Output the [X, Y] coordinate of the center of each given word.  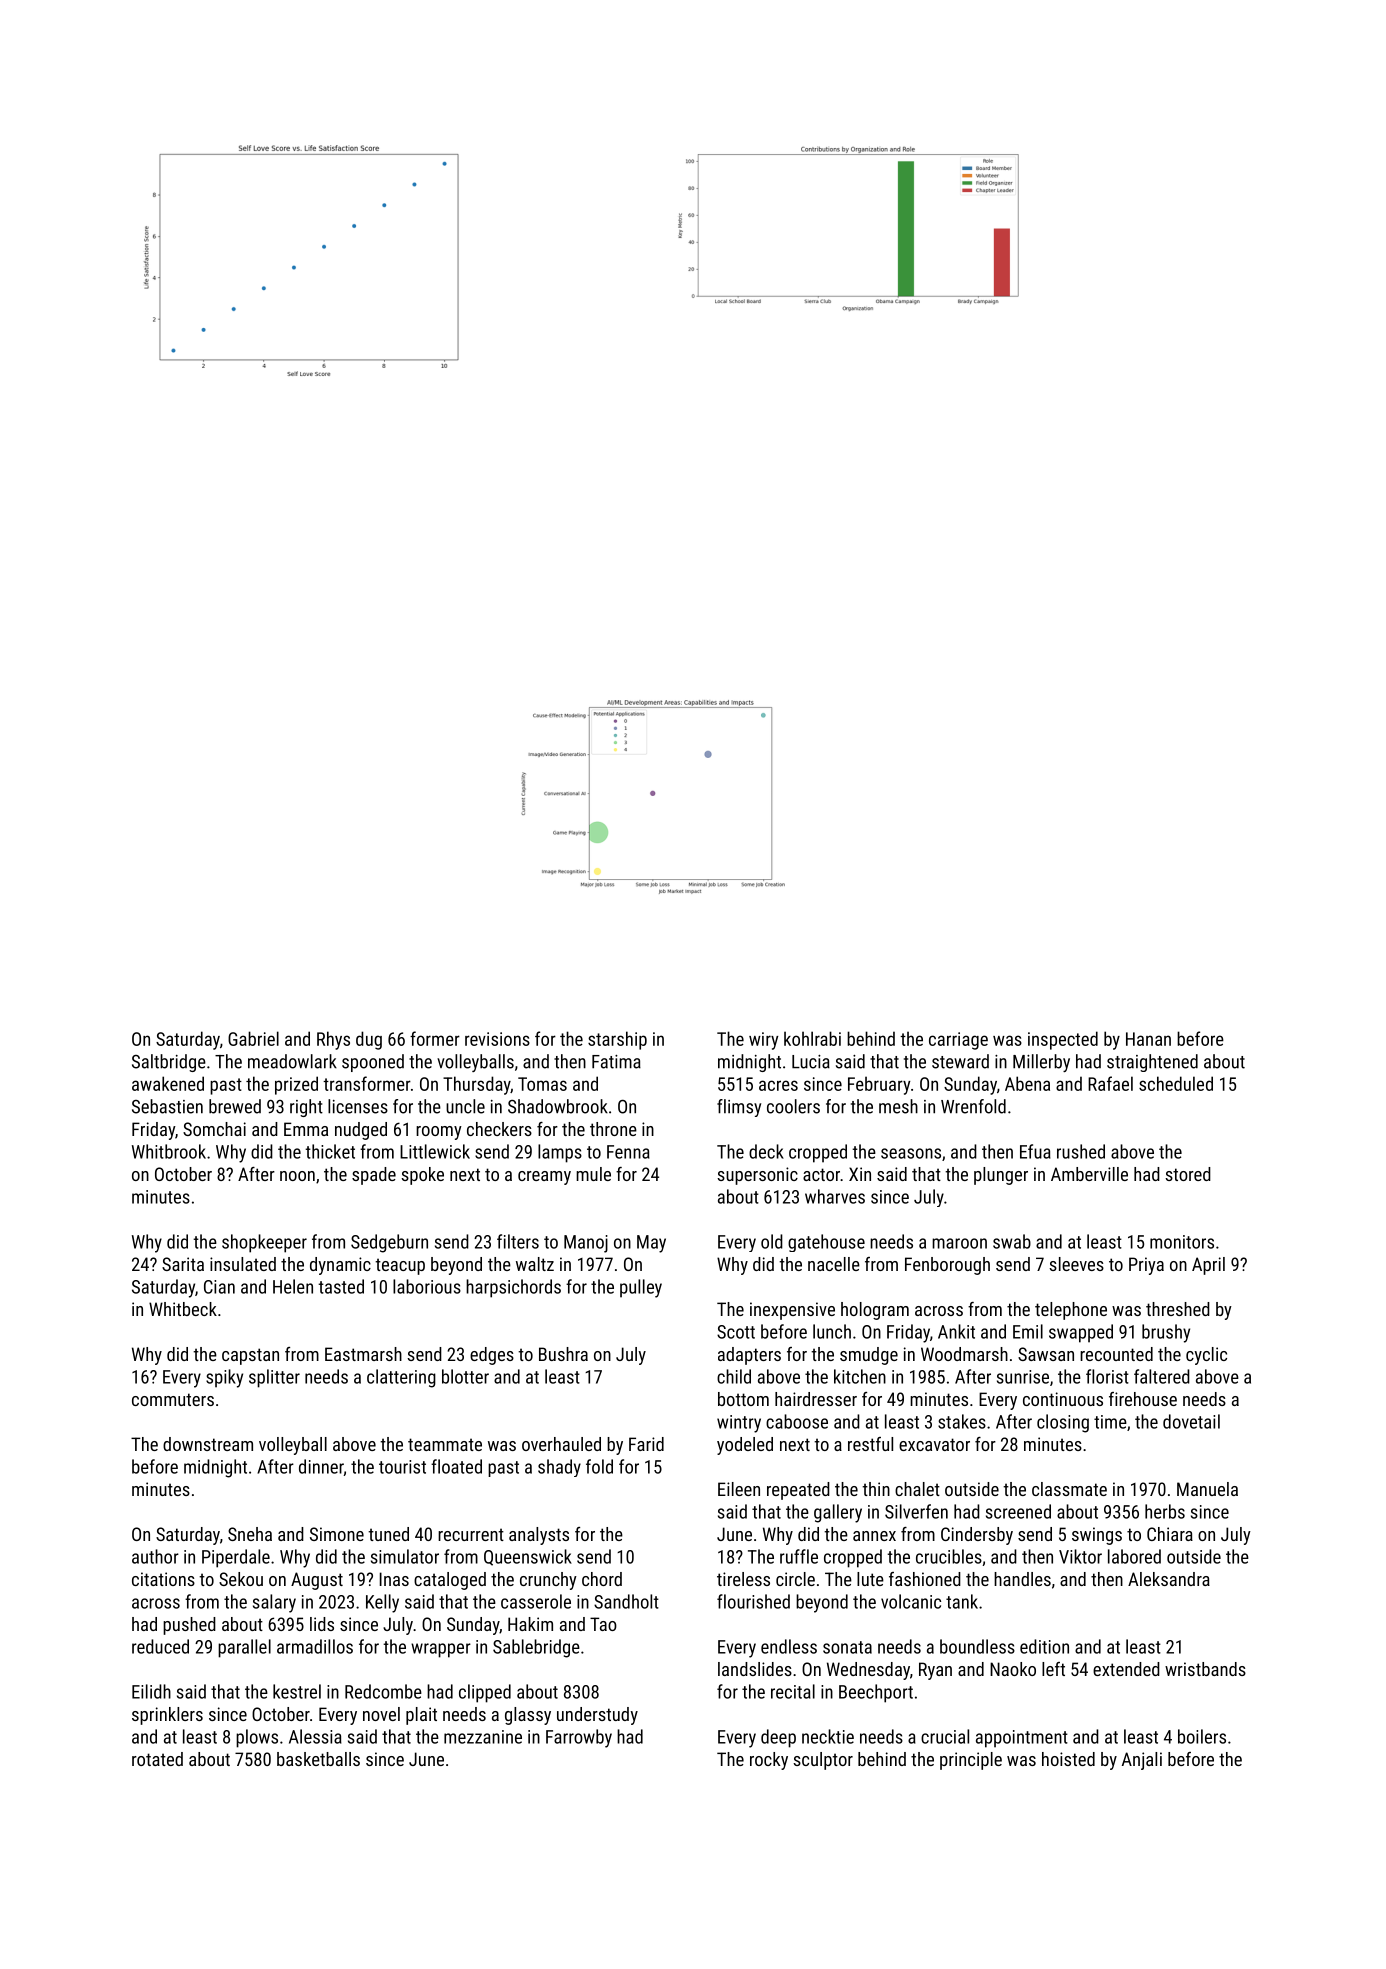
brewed [235, 1106]
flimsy [739, 1108]
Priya [1146, 1266]
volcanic [911, 1601]
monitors [1182, 1242]
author [155, 1556]
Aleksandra [1169, 1579]
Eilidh [151, 1691]
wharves [835, 1196]
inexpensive [792, 1311]
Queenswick [528, 1557]
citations [163, 1579]
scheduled [1176, 1083]
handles [1022, 1579]
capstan [250, 1356]
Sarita [183, 1264]
